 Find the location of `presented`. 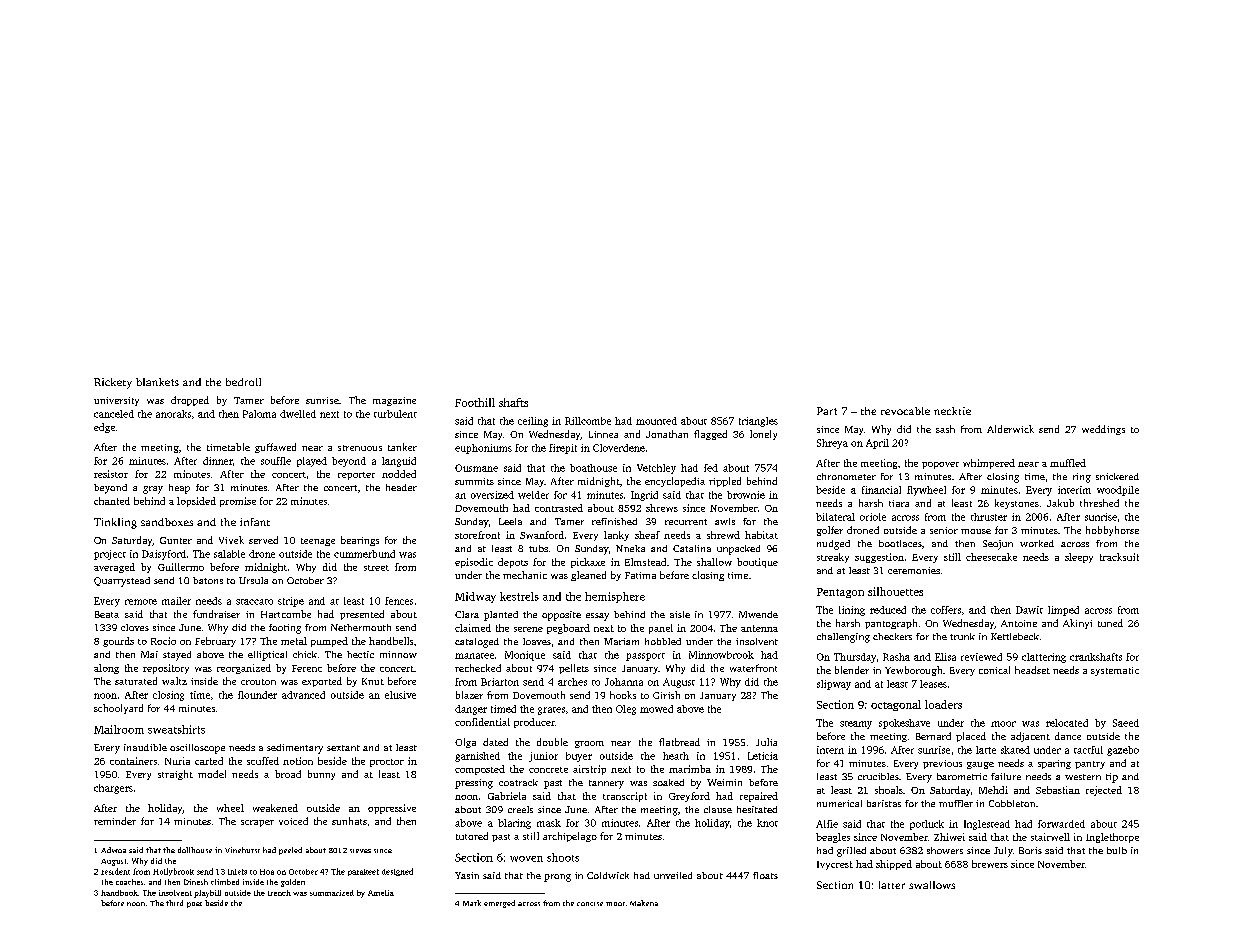

presented is located at coordinates (362, 615).
